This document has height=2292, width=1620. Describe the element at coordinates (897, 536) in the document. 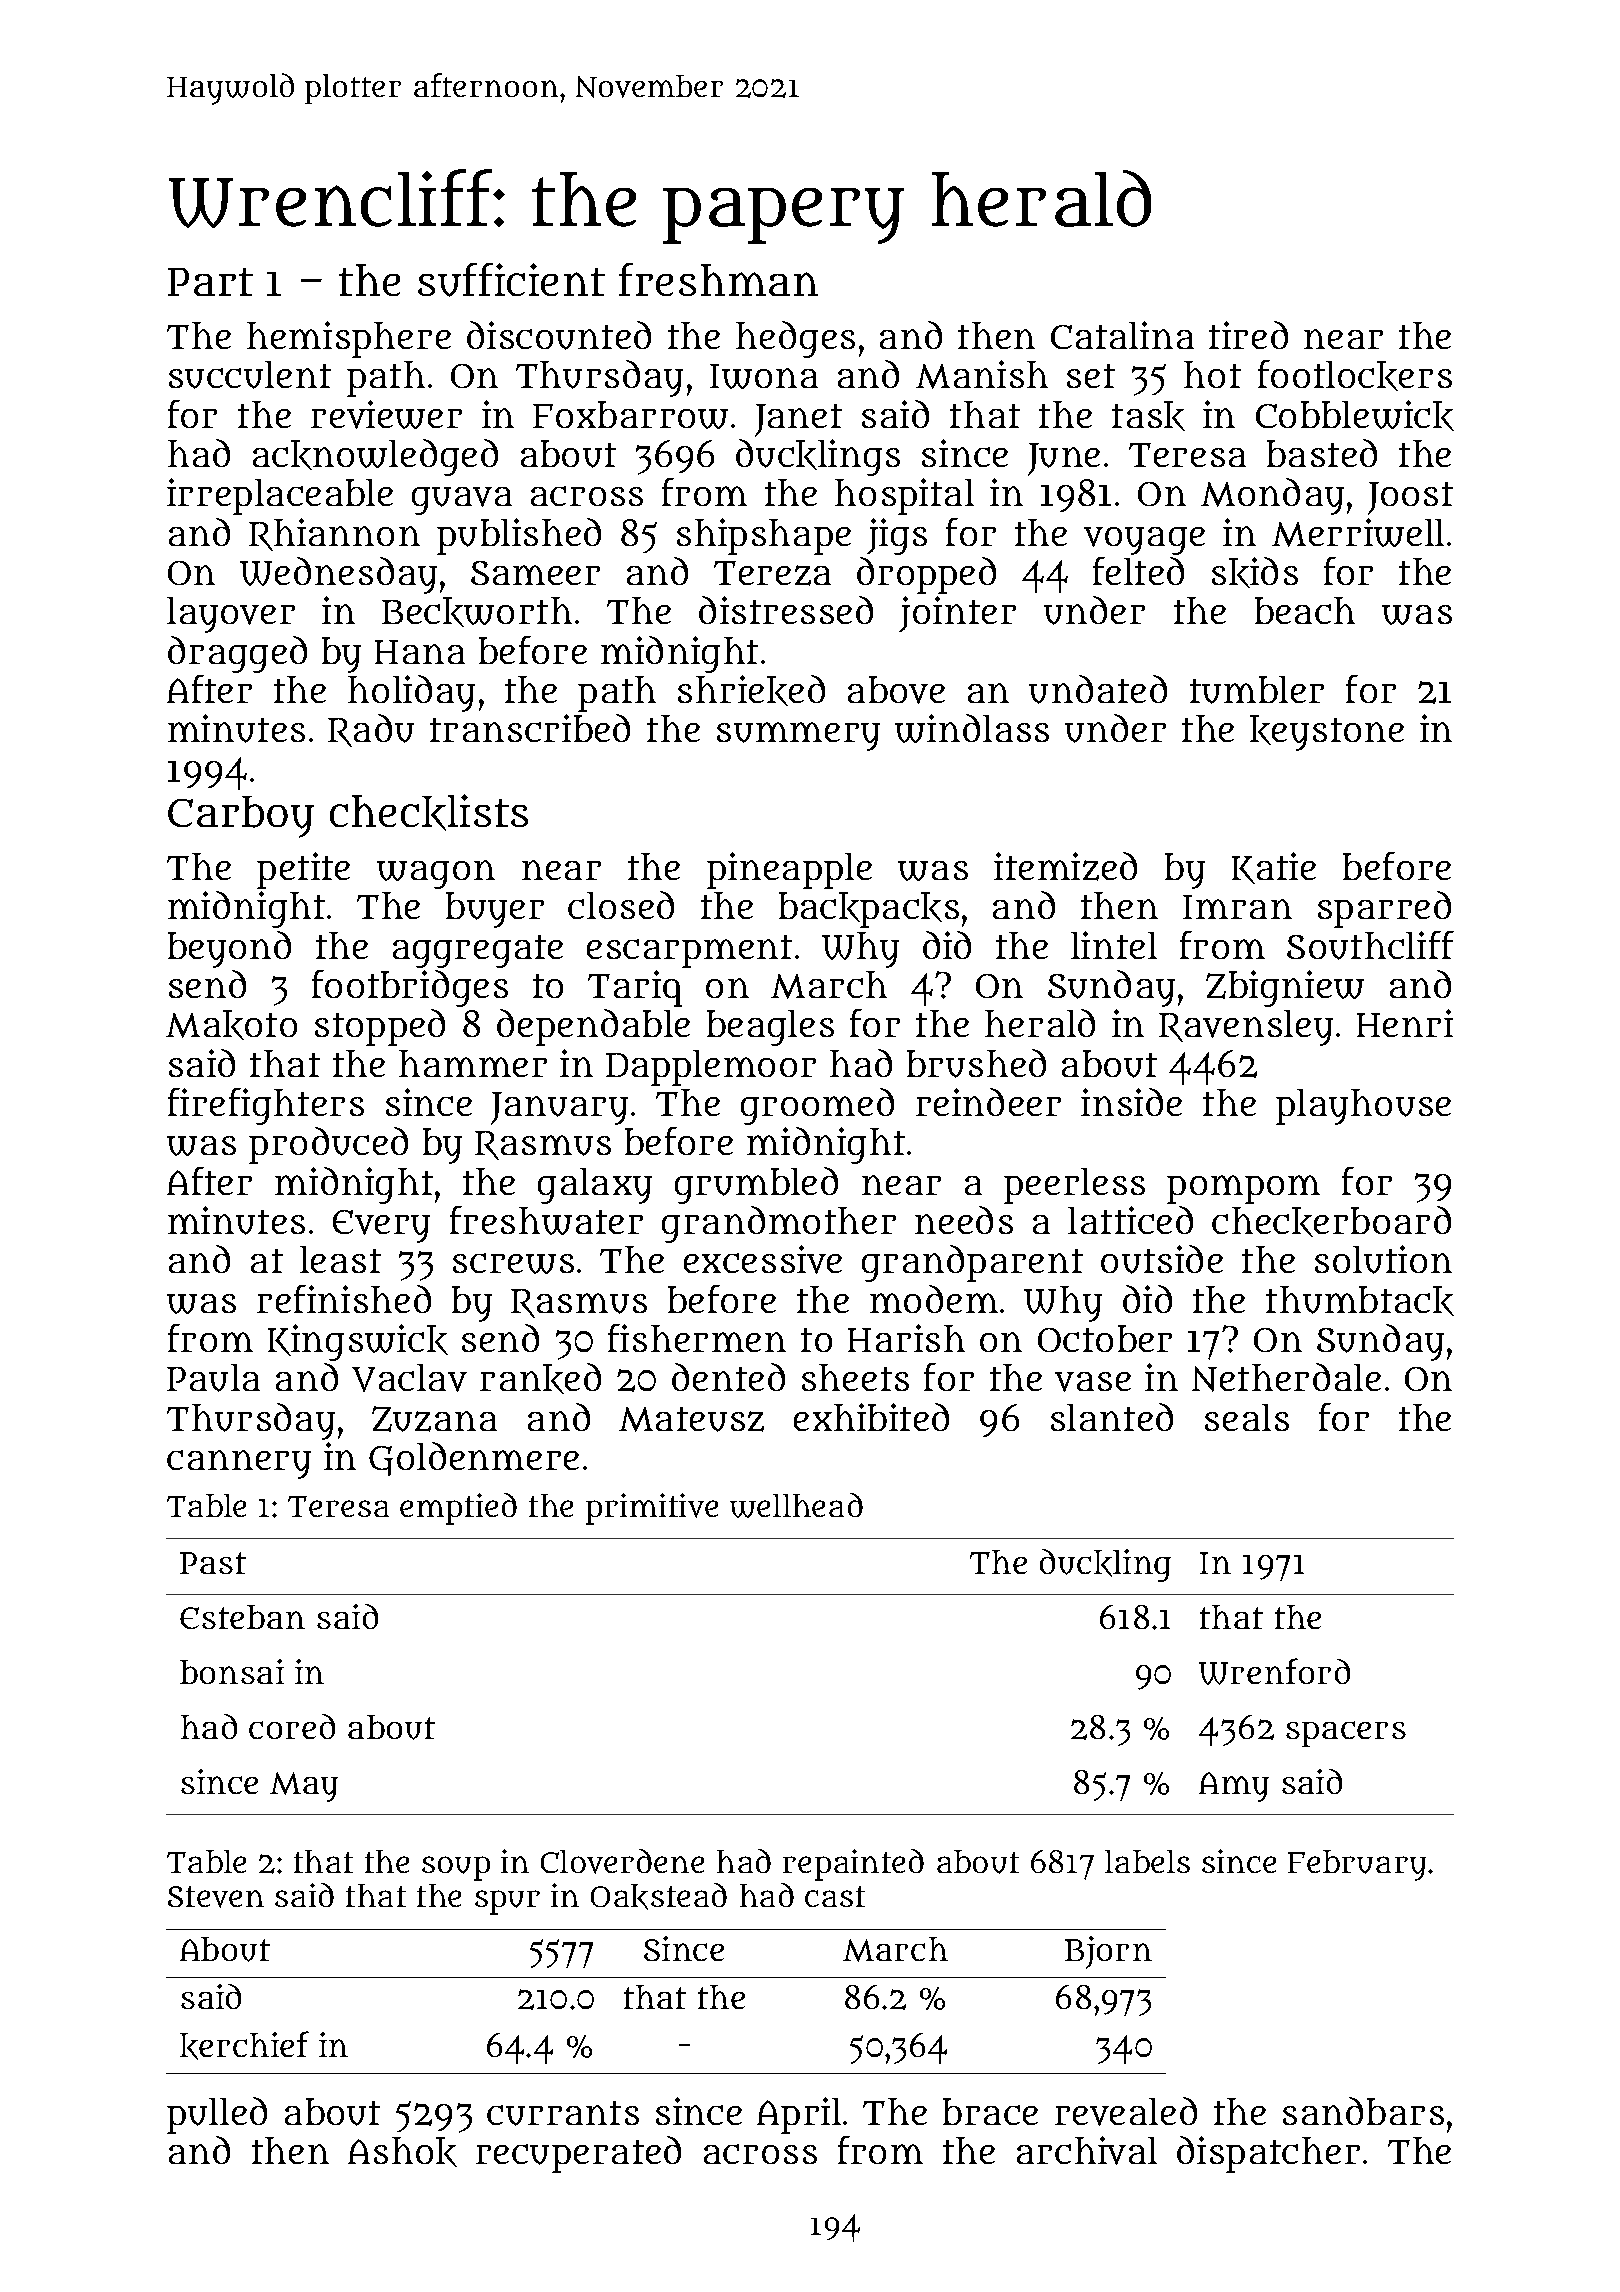

I see `jigs` at that location.
